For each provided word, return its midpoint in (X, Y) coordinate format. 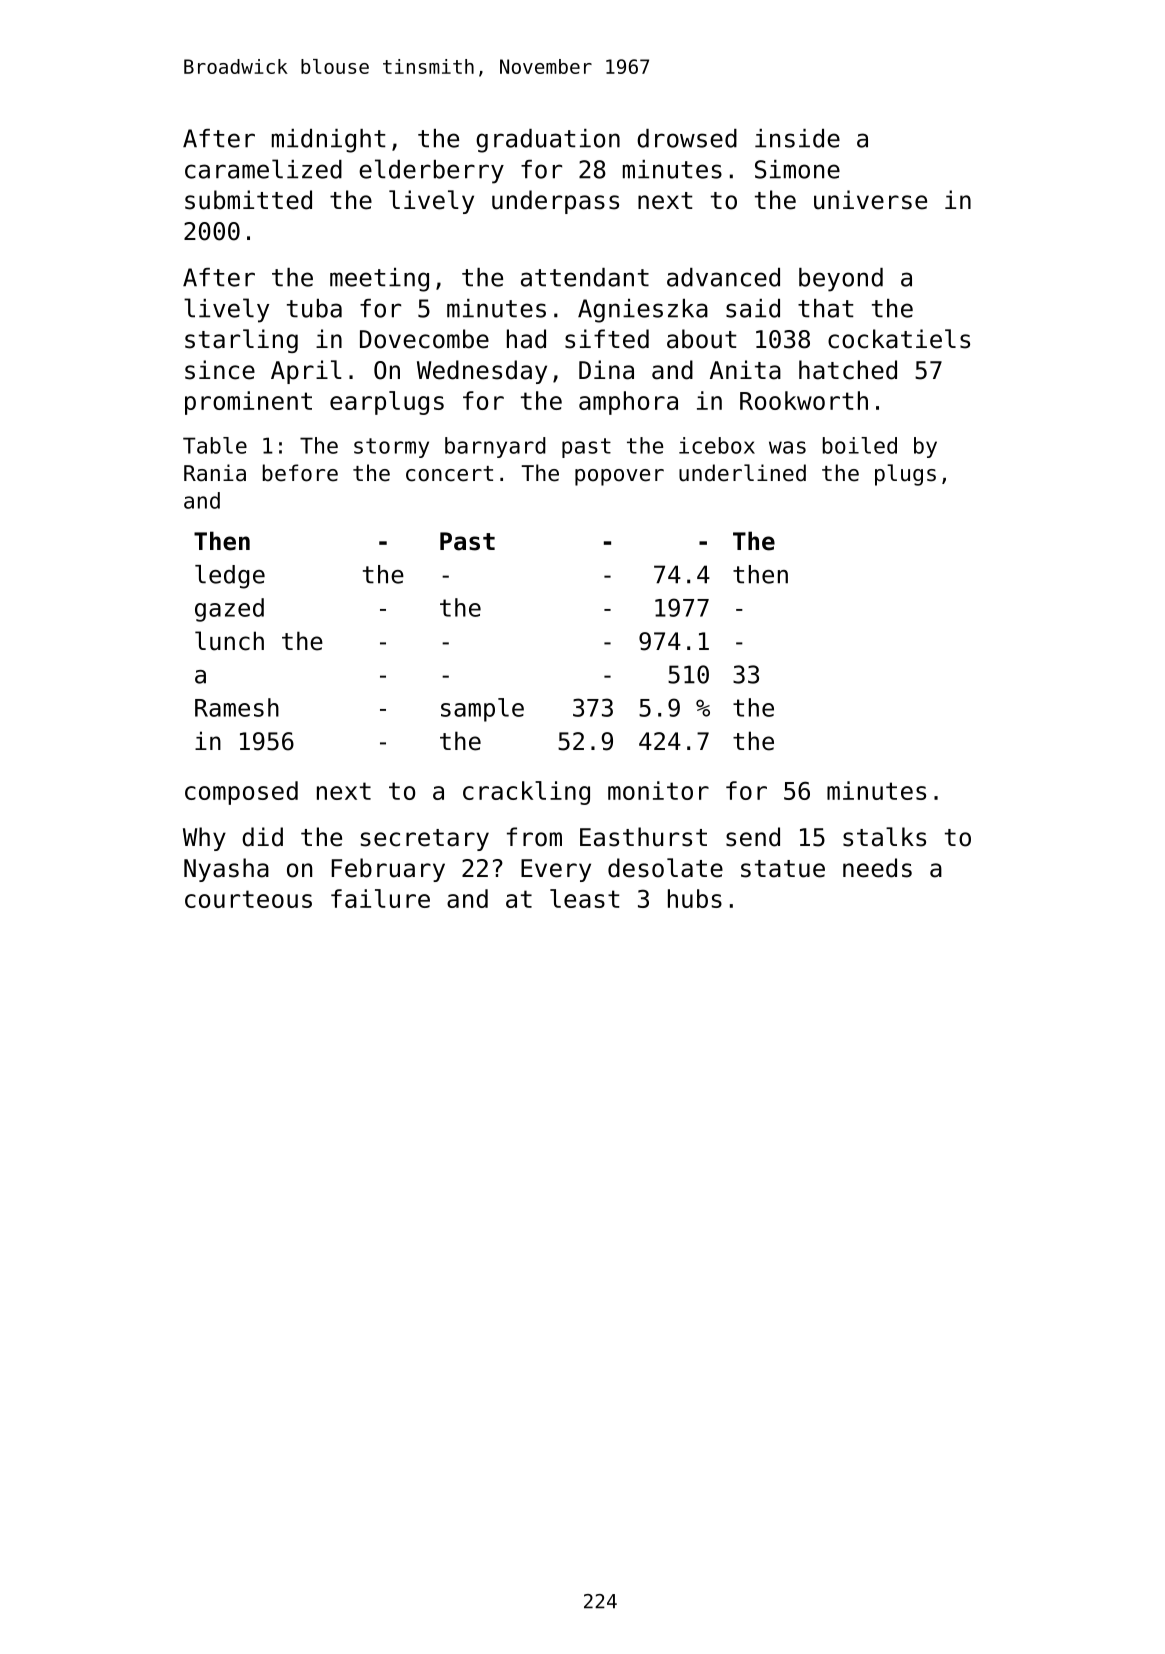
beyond (841, 280)
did (262, 837)
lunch (229, 641)
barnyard (495, 447)
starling (241, 341)
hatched (848, 370)
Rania (215, 473)
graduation (548, 141)
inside (797, 138)
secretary (425, 840)
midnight (329, 141)
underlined (742, 473)
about (702, 339)
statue (783, 869)
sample (482, 710)
